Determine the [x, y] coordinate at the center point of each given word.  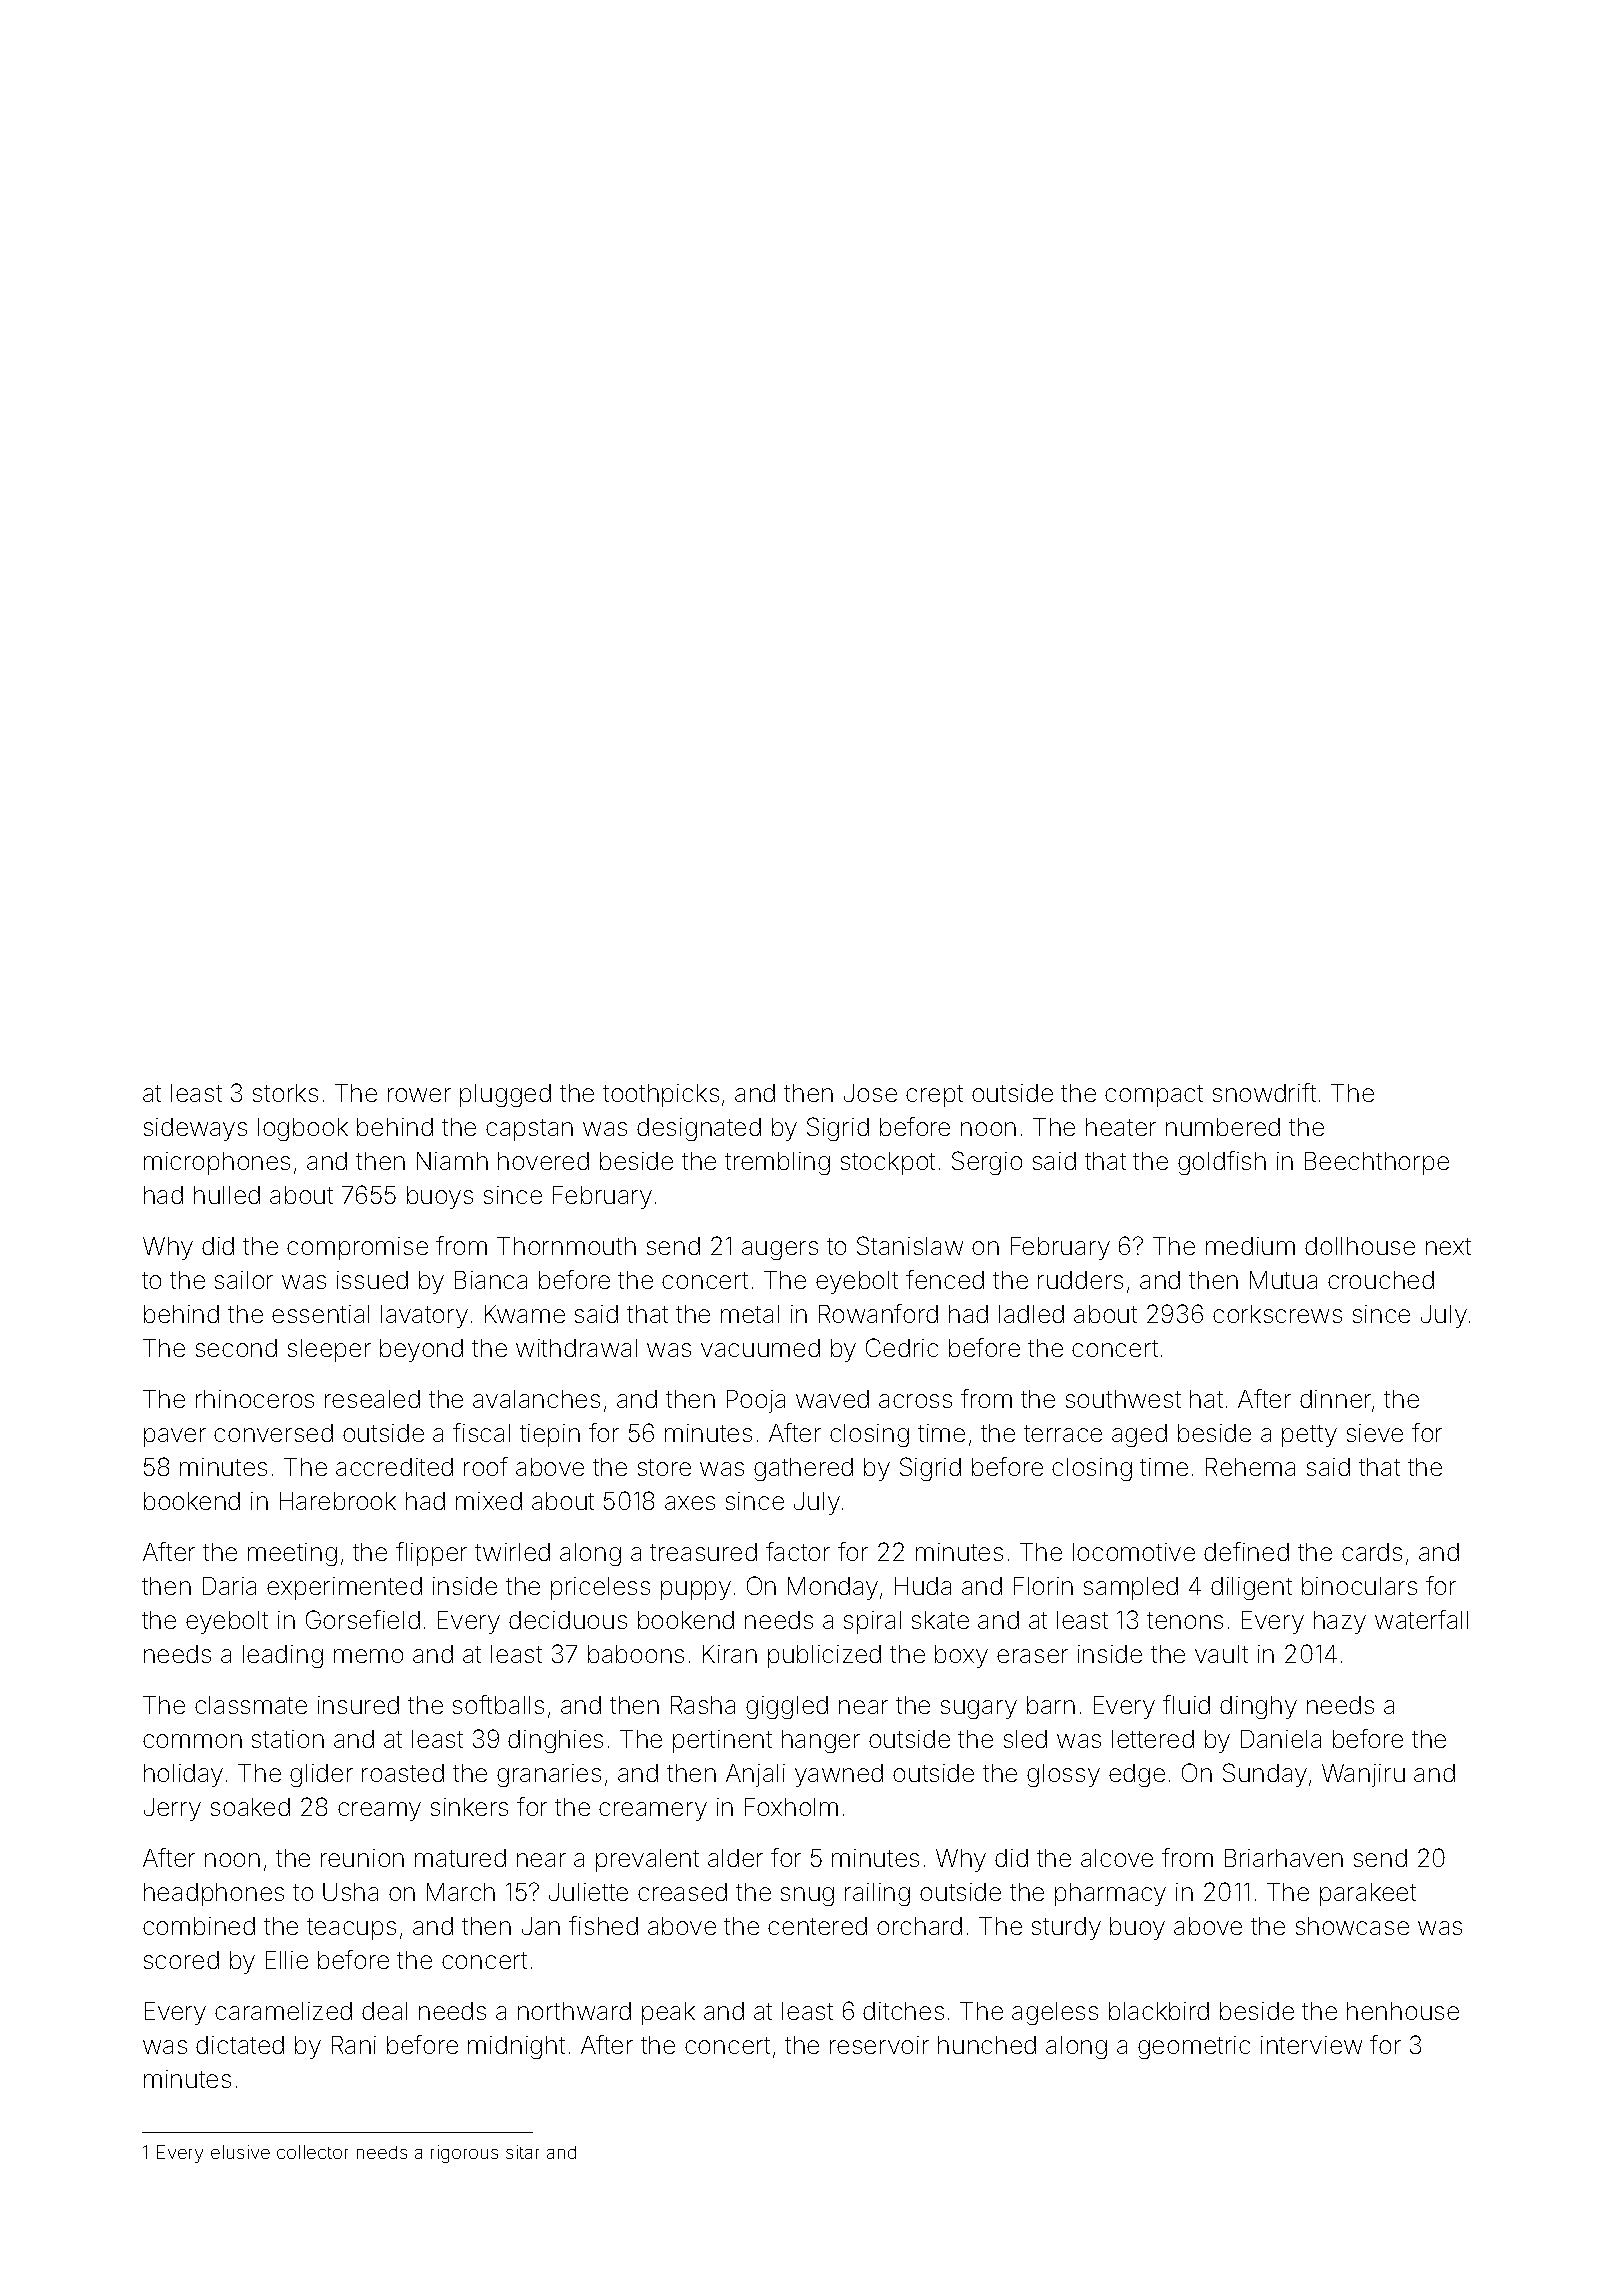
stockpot [888, 1163]
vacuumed [760, 1348]
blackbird [1159, 2011]
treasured [703, 1552]
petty [1309, 1436]
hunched [987, 2045]
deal [384, 2011]
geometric [1194, 2047]
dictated [240, 2045]
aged [1139, 1435]
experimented [344, 1588]
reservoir [879, 2045]
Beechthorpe [1377, 1163]
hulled [227, 1195]
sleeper [329, 1350]
